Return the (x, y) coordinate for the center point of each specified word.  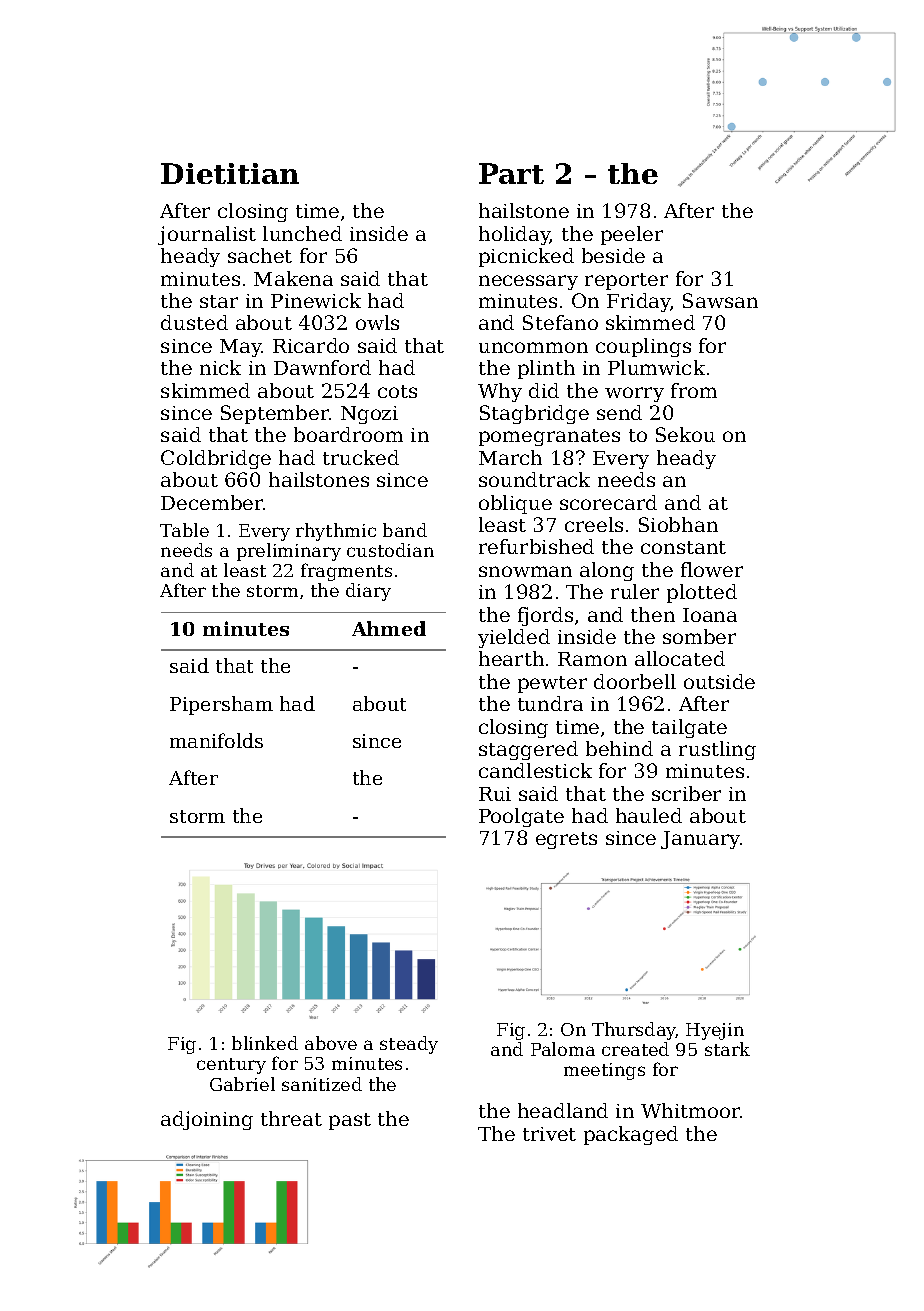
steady (409, 1045)
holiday (514, 235)
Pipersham (221, 705)
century (231, 1066)
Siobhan (678, 524)
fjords (545, 616)
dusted (194, 322)
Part (511, 173)
